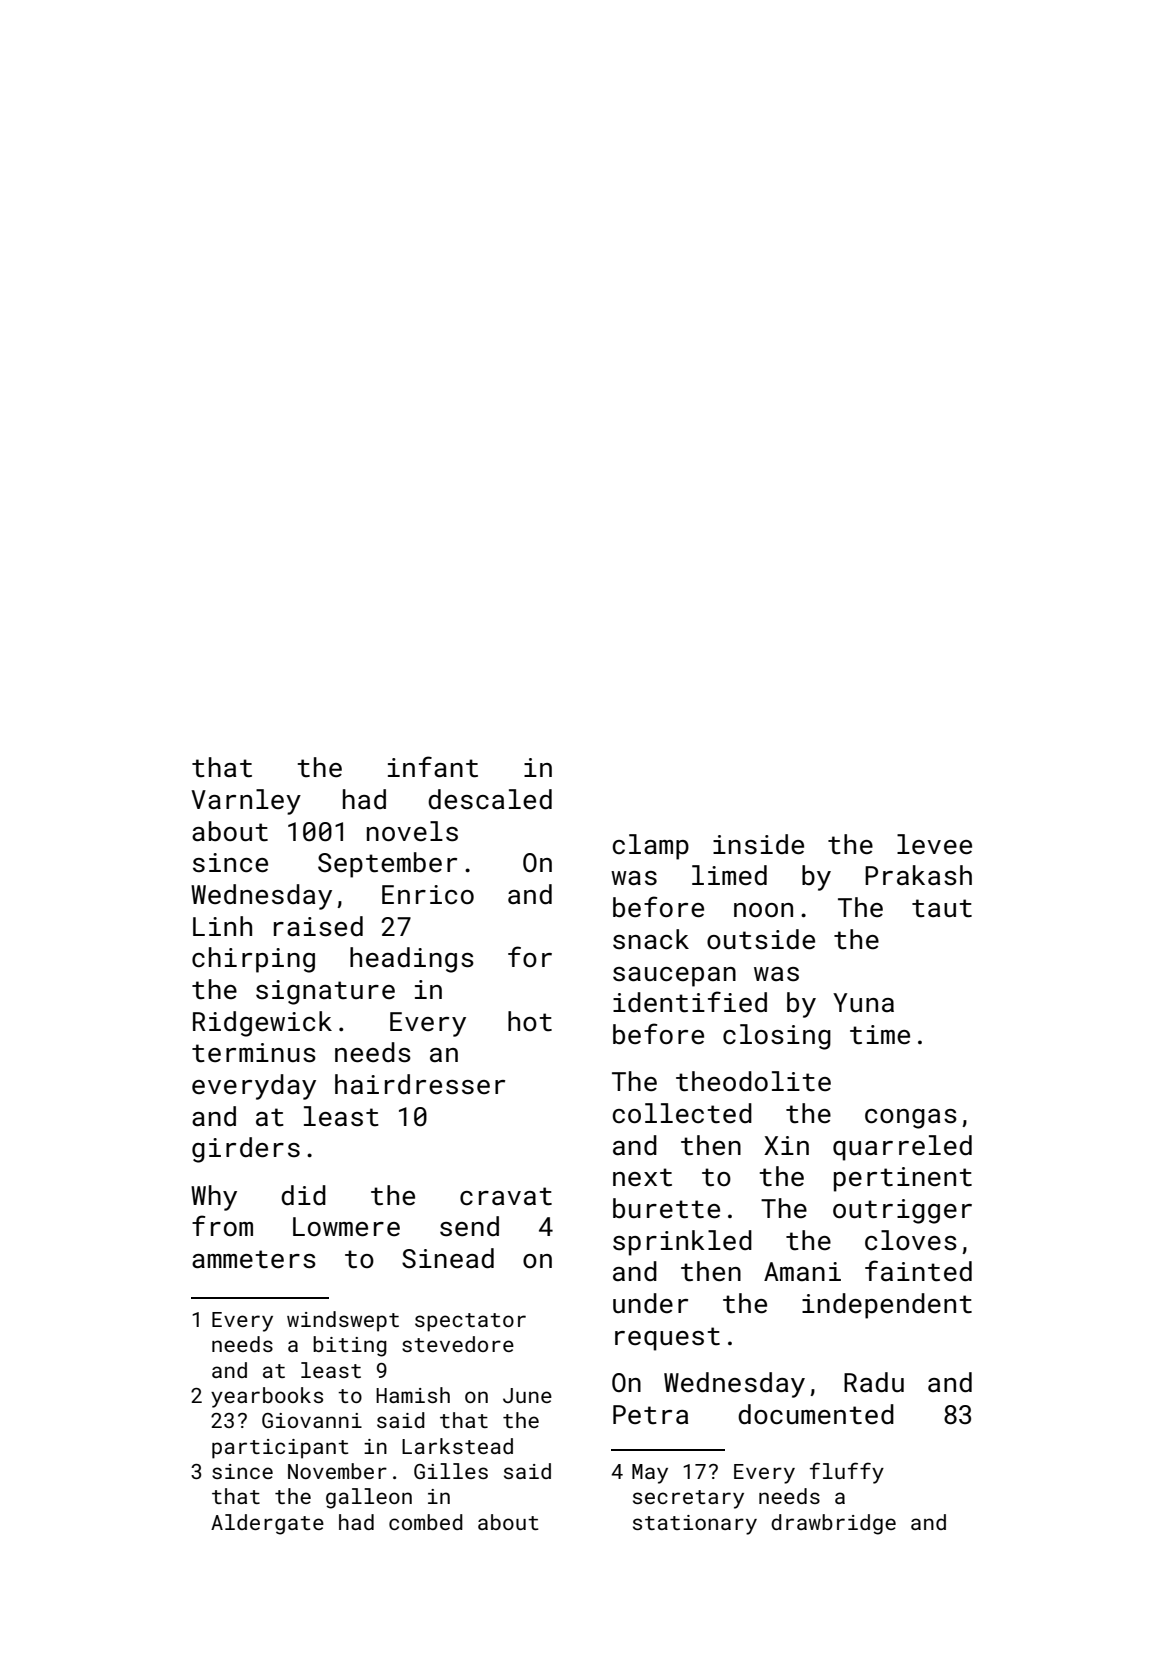  Describe the element at coordinates (262, 1024) in the image. I see `Ridgewick` at that location.
